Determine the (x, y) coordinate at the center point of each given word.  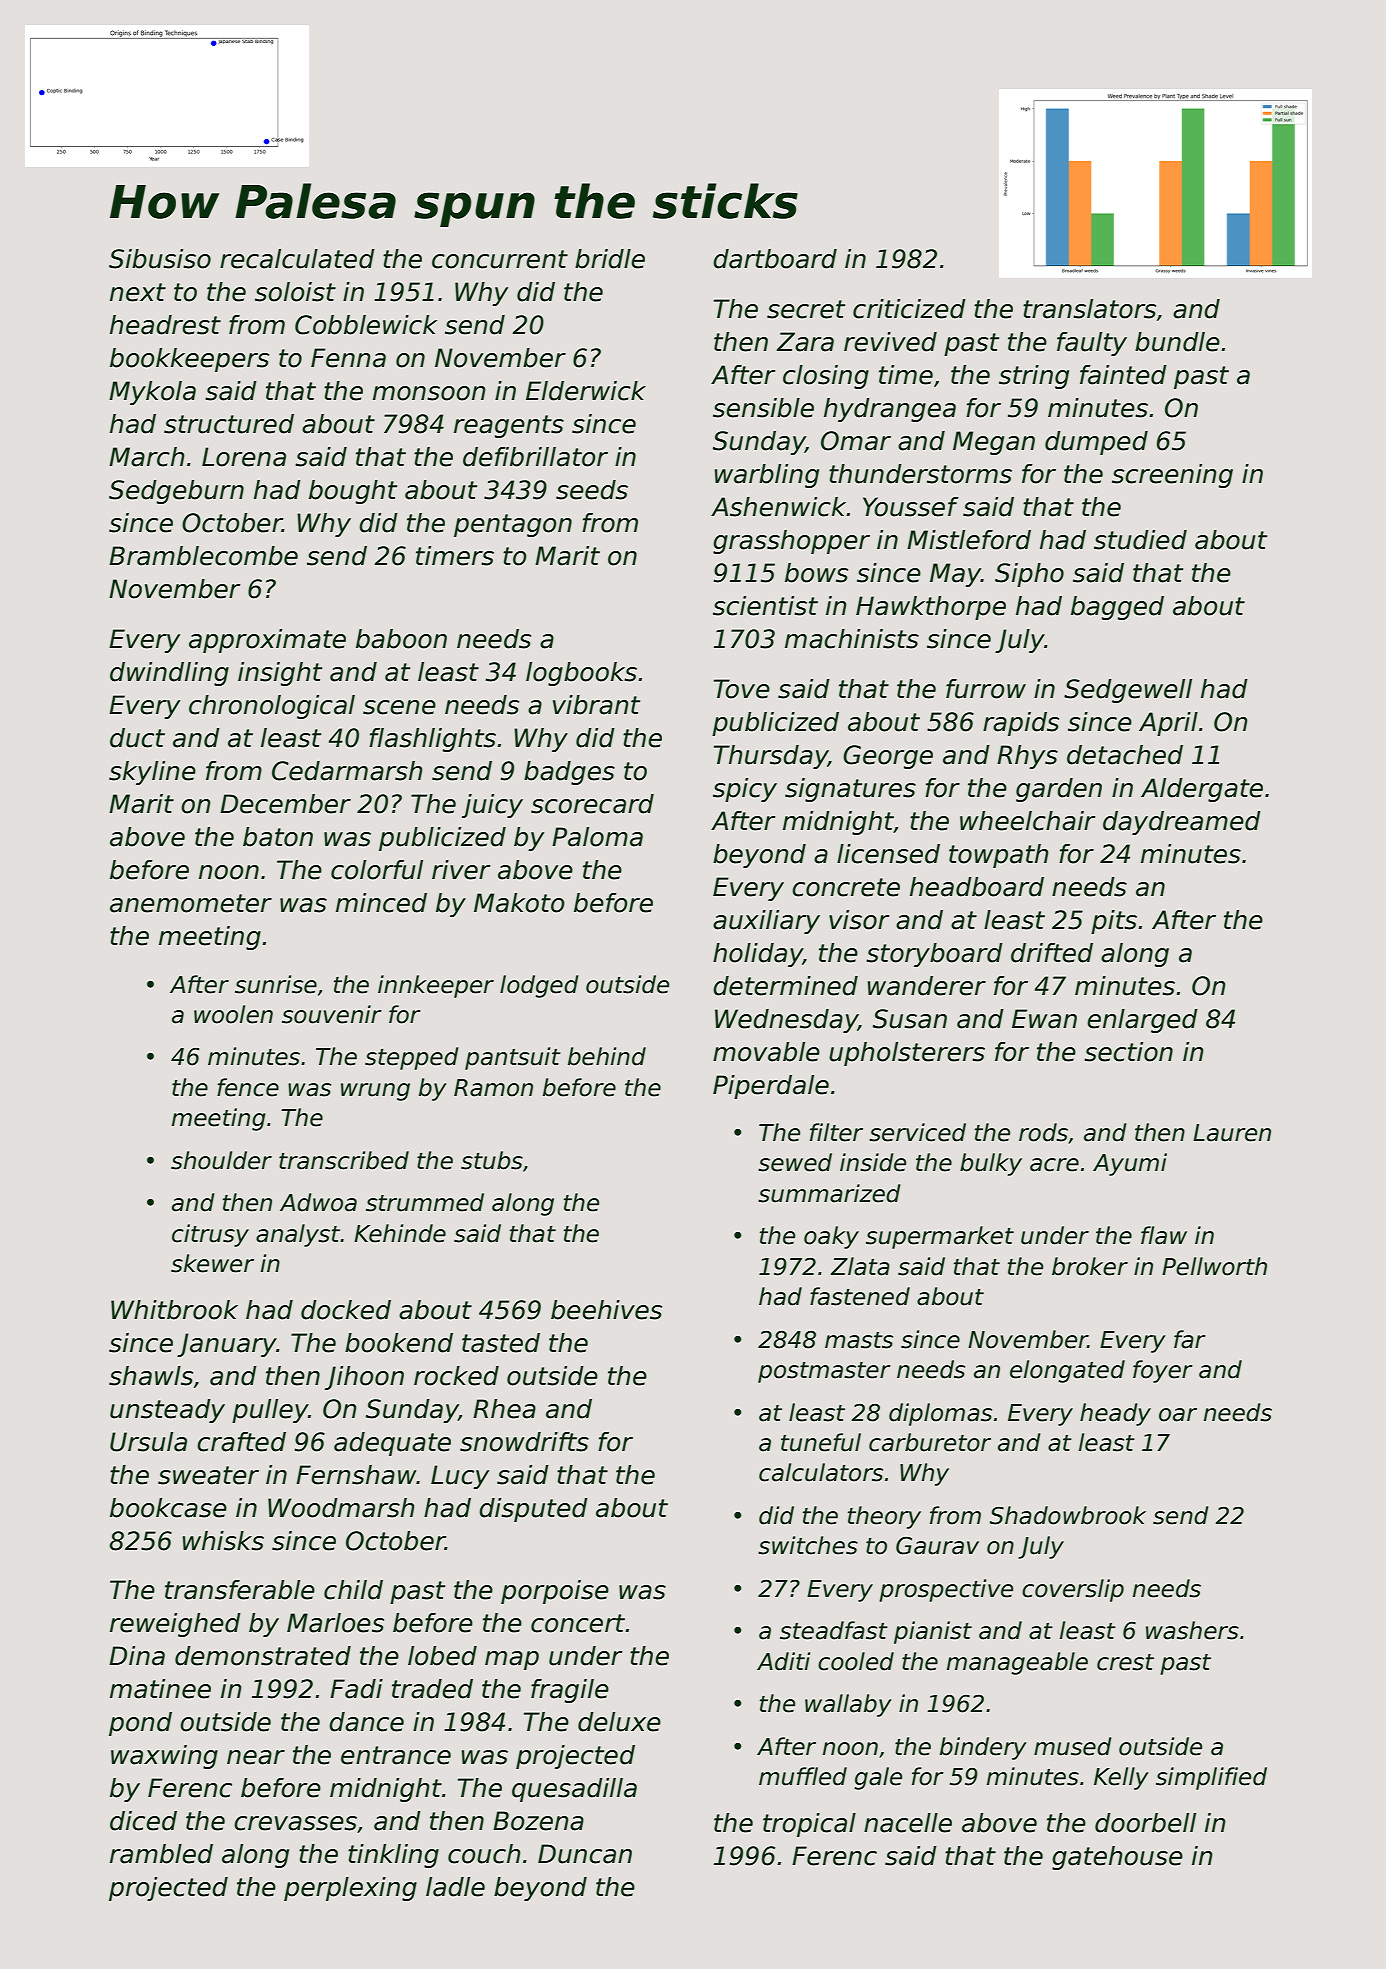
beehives (606, 1310)
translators (1089, 309)
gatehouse (1117, 1858)
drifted (1052, 953)
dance (366, 1722)
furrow (986, 689)
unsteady (167, 1411)
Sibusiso (160, 259)
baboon (401, 639)
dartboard (775, 259)
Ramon (493, 1088)
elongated (1067, 1371)
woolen (233, 1014)
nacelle (908, 1823)
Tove (742, 689)
